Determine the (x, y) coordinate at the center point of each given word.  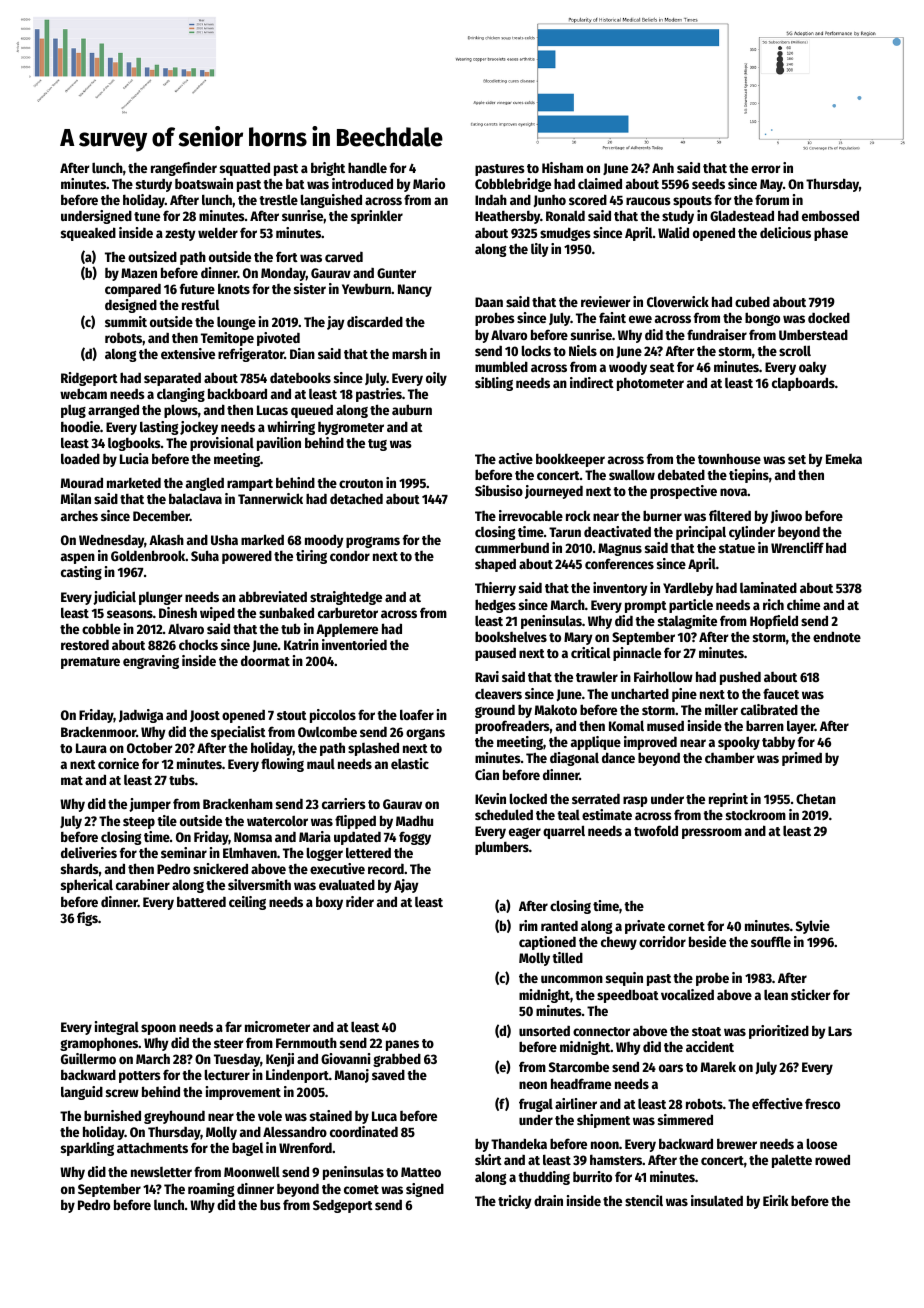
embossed (830, 215)
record (386, 869)
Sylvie (813, 927)
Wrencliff (797, 547)
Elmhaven (250, 852)
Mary (578, 638)
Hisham (562, 167)
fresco (822, 1103)
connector (601, 1031)
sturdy (154, 185)
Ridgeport (89, 379)
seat (662, 367)
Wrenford (305, 1147)
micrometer (277, 1026)
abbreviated (273, 596)
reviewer (606, 301)
